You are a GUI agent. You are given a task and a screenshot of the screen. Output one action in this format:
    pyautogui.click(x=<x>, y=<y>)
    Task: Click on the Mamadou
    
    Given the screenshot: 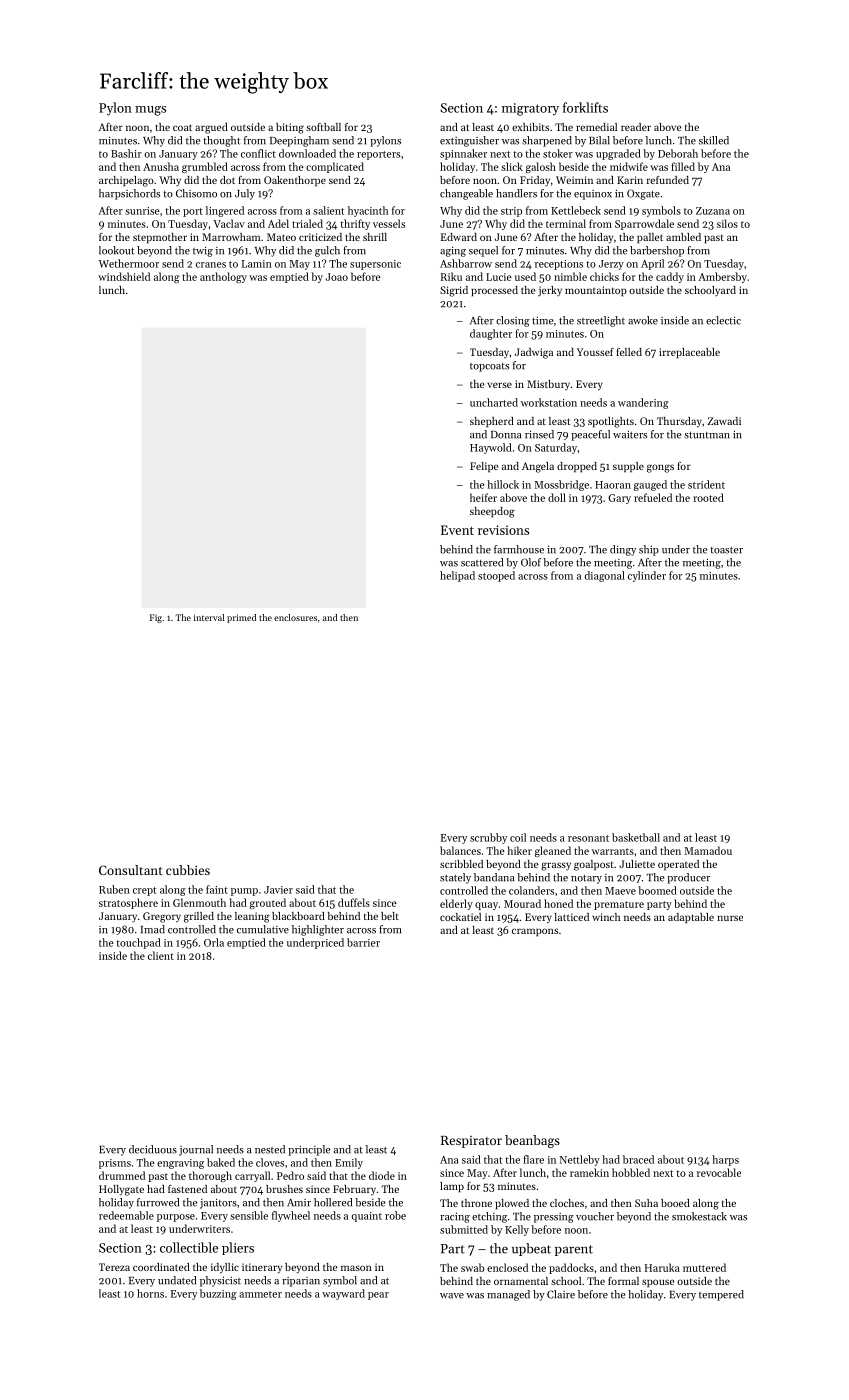 What is the action you would take?
    pyautogui.click(x=708, y=850)
